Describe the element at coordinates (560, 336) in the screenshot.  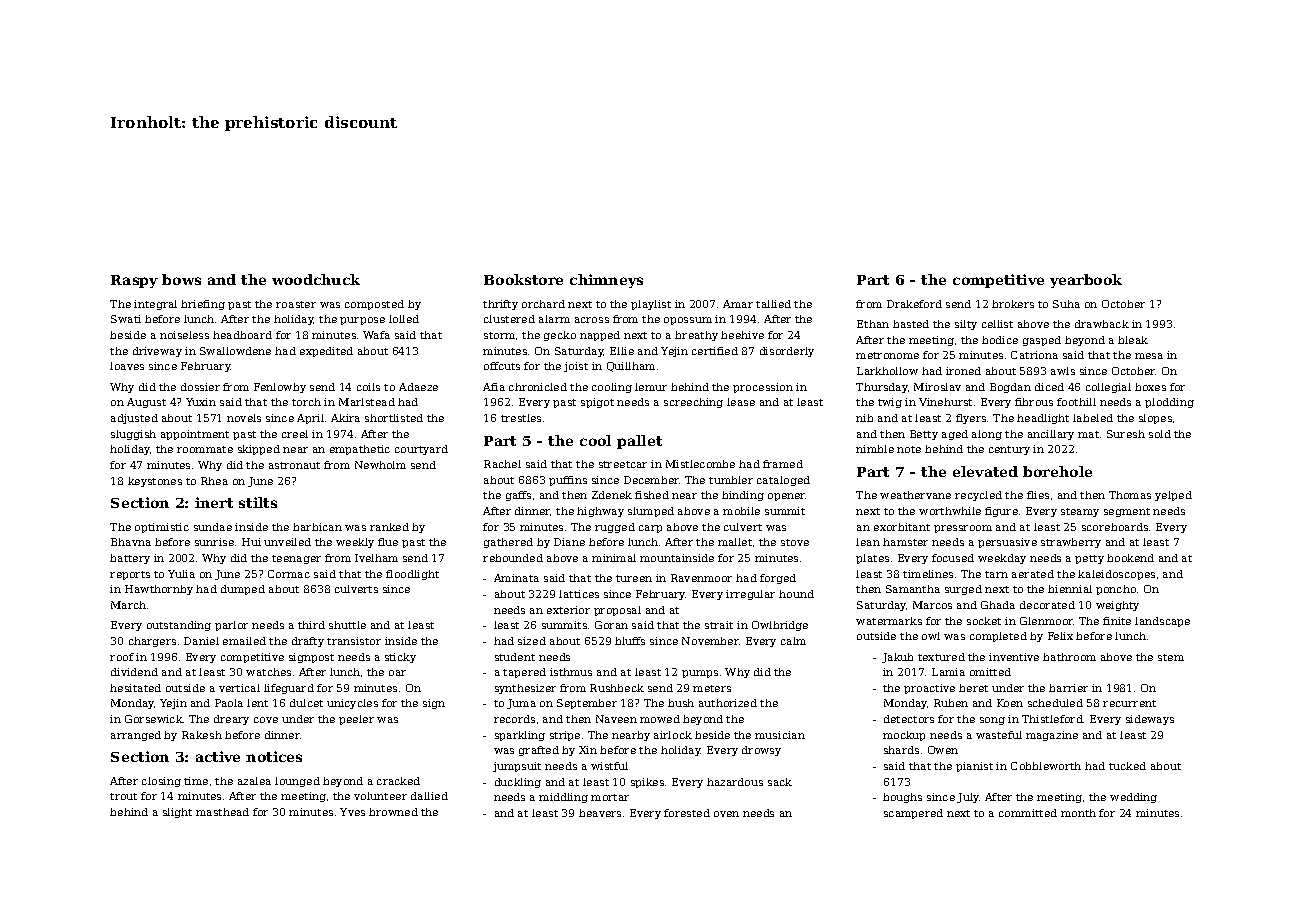
I see `gecko` at that location.
